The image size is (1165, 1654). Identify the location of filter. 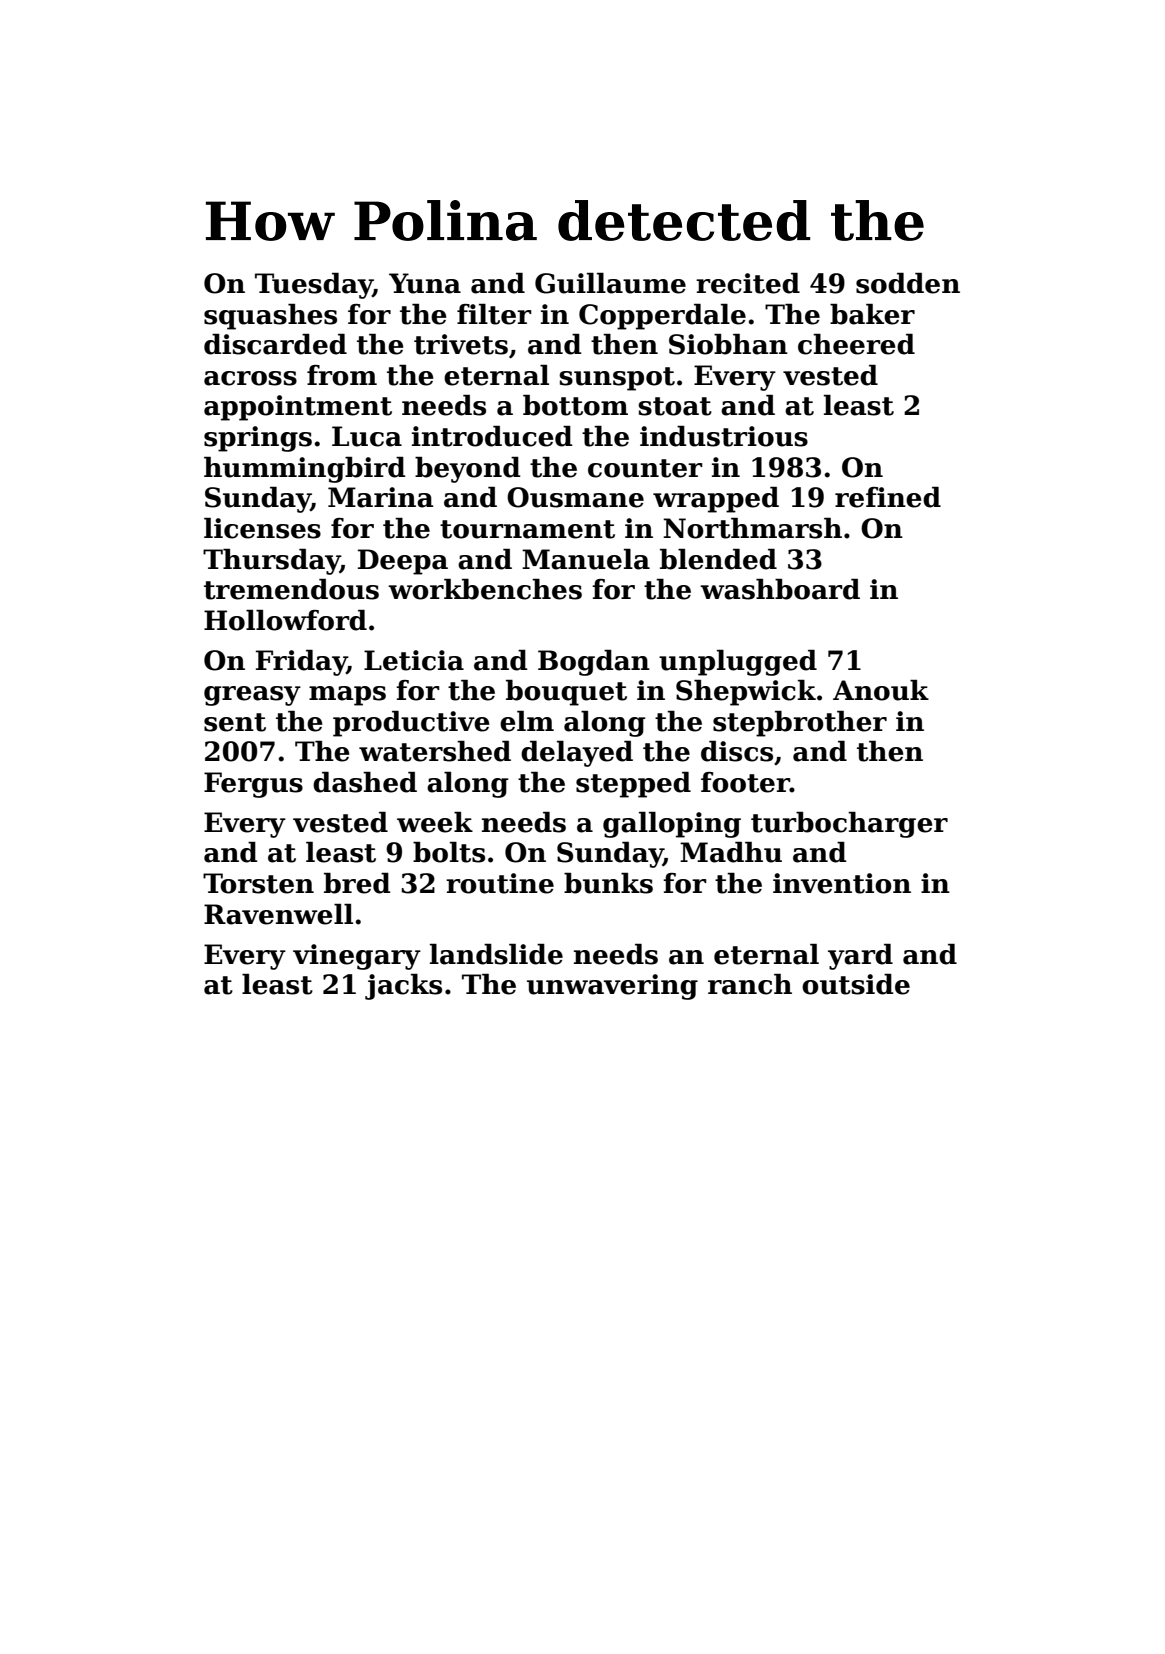
(494, 314).
